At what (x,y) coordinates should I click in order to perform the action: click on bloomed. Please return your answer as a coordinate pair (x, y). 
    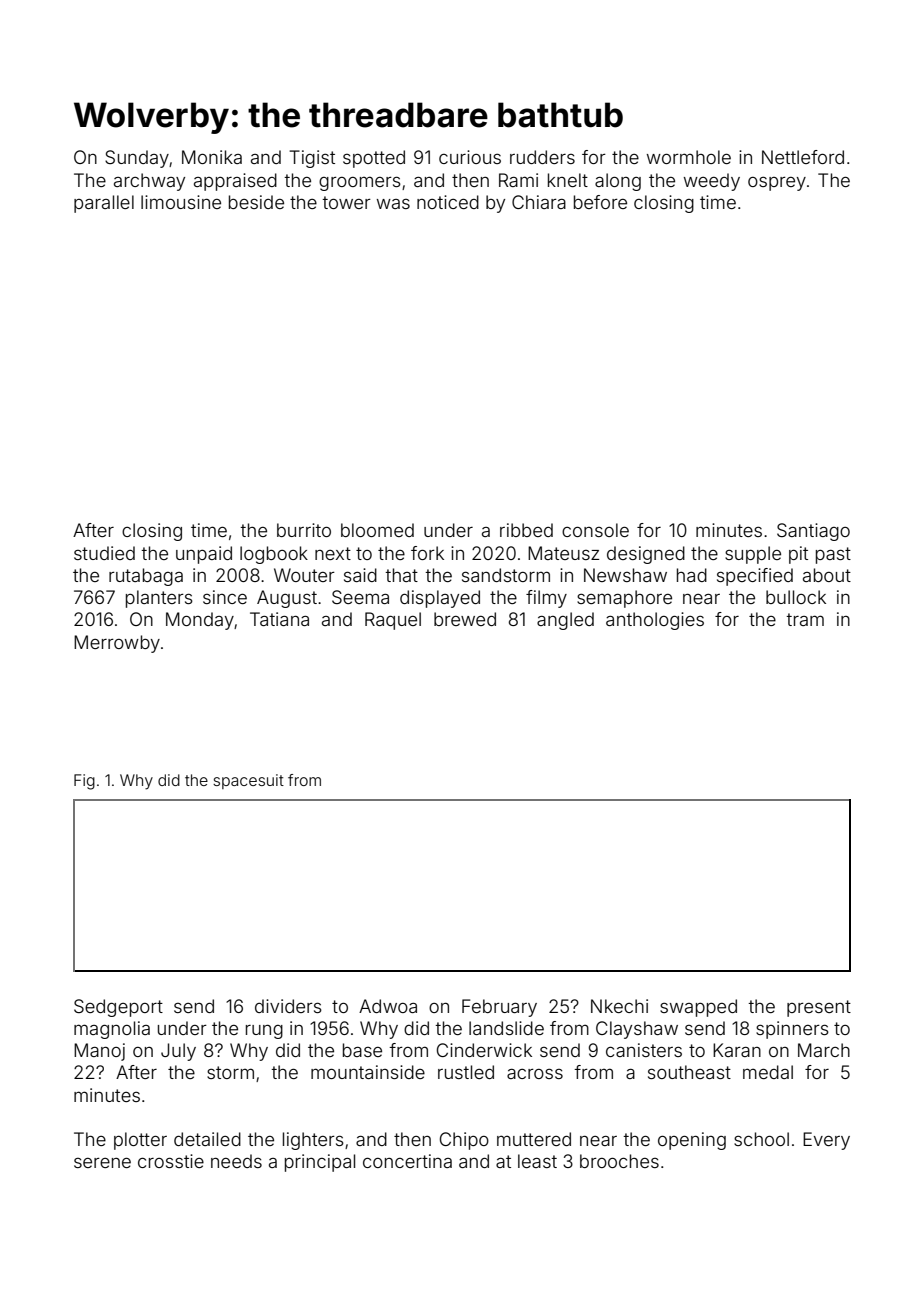
    Looking at the image, I should click on (377, 530).
